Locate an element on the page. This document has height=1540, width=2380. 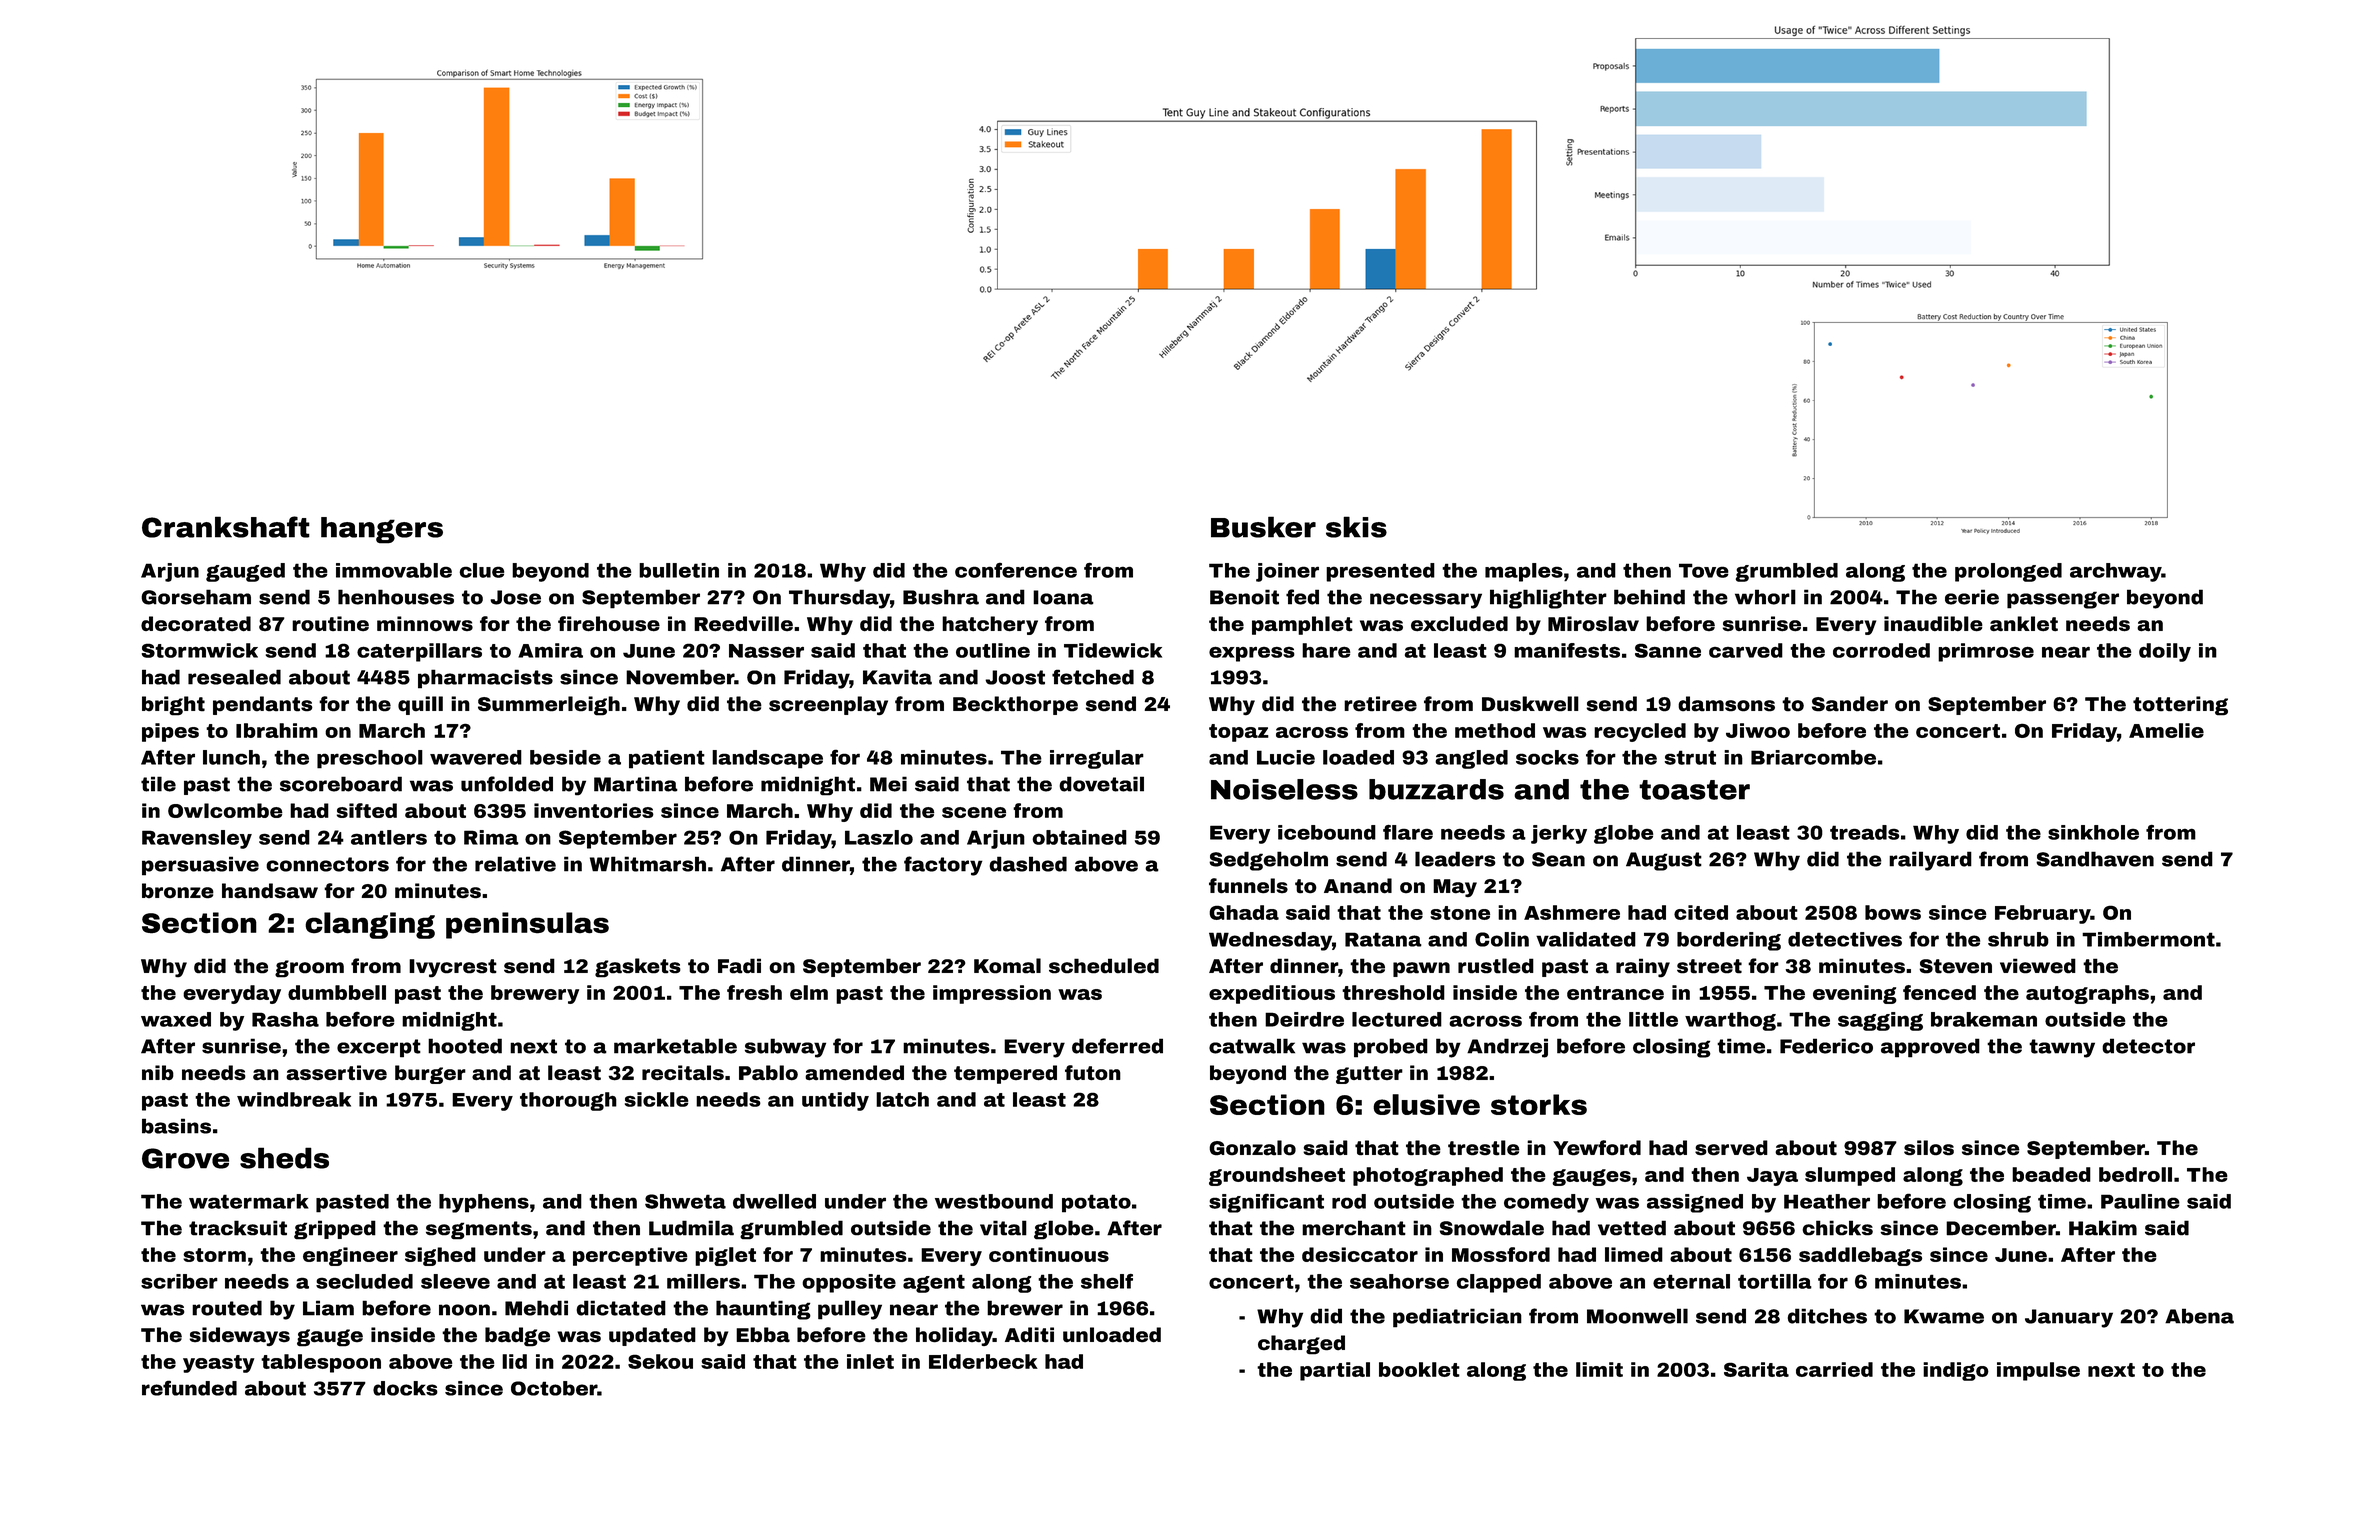
skis is located at coordinates (1356, 527).
